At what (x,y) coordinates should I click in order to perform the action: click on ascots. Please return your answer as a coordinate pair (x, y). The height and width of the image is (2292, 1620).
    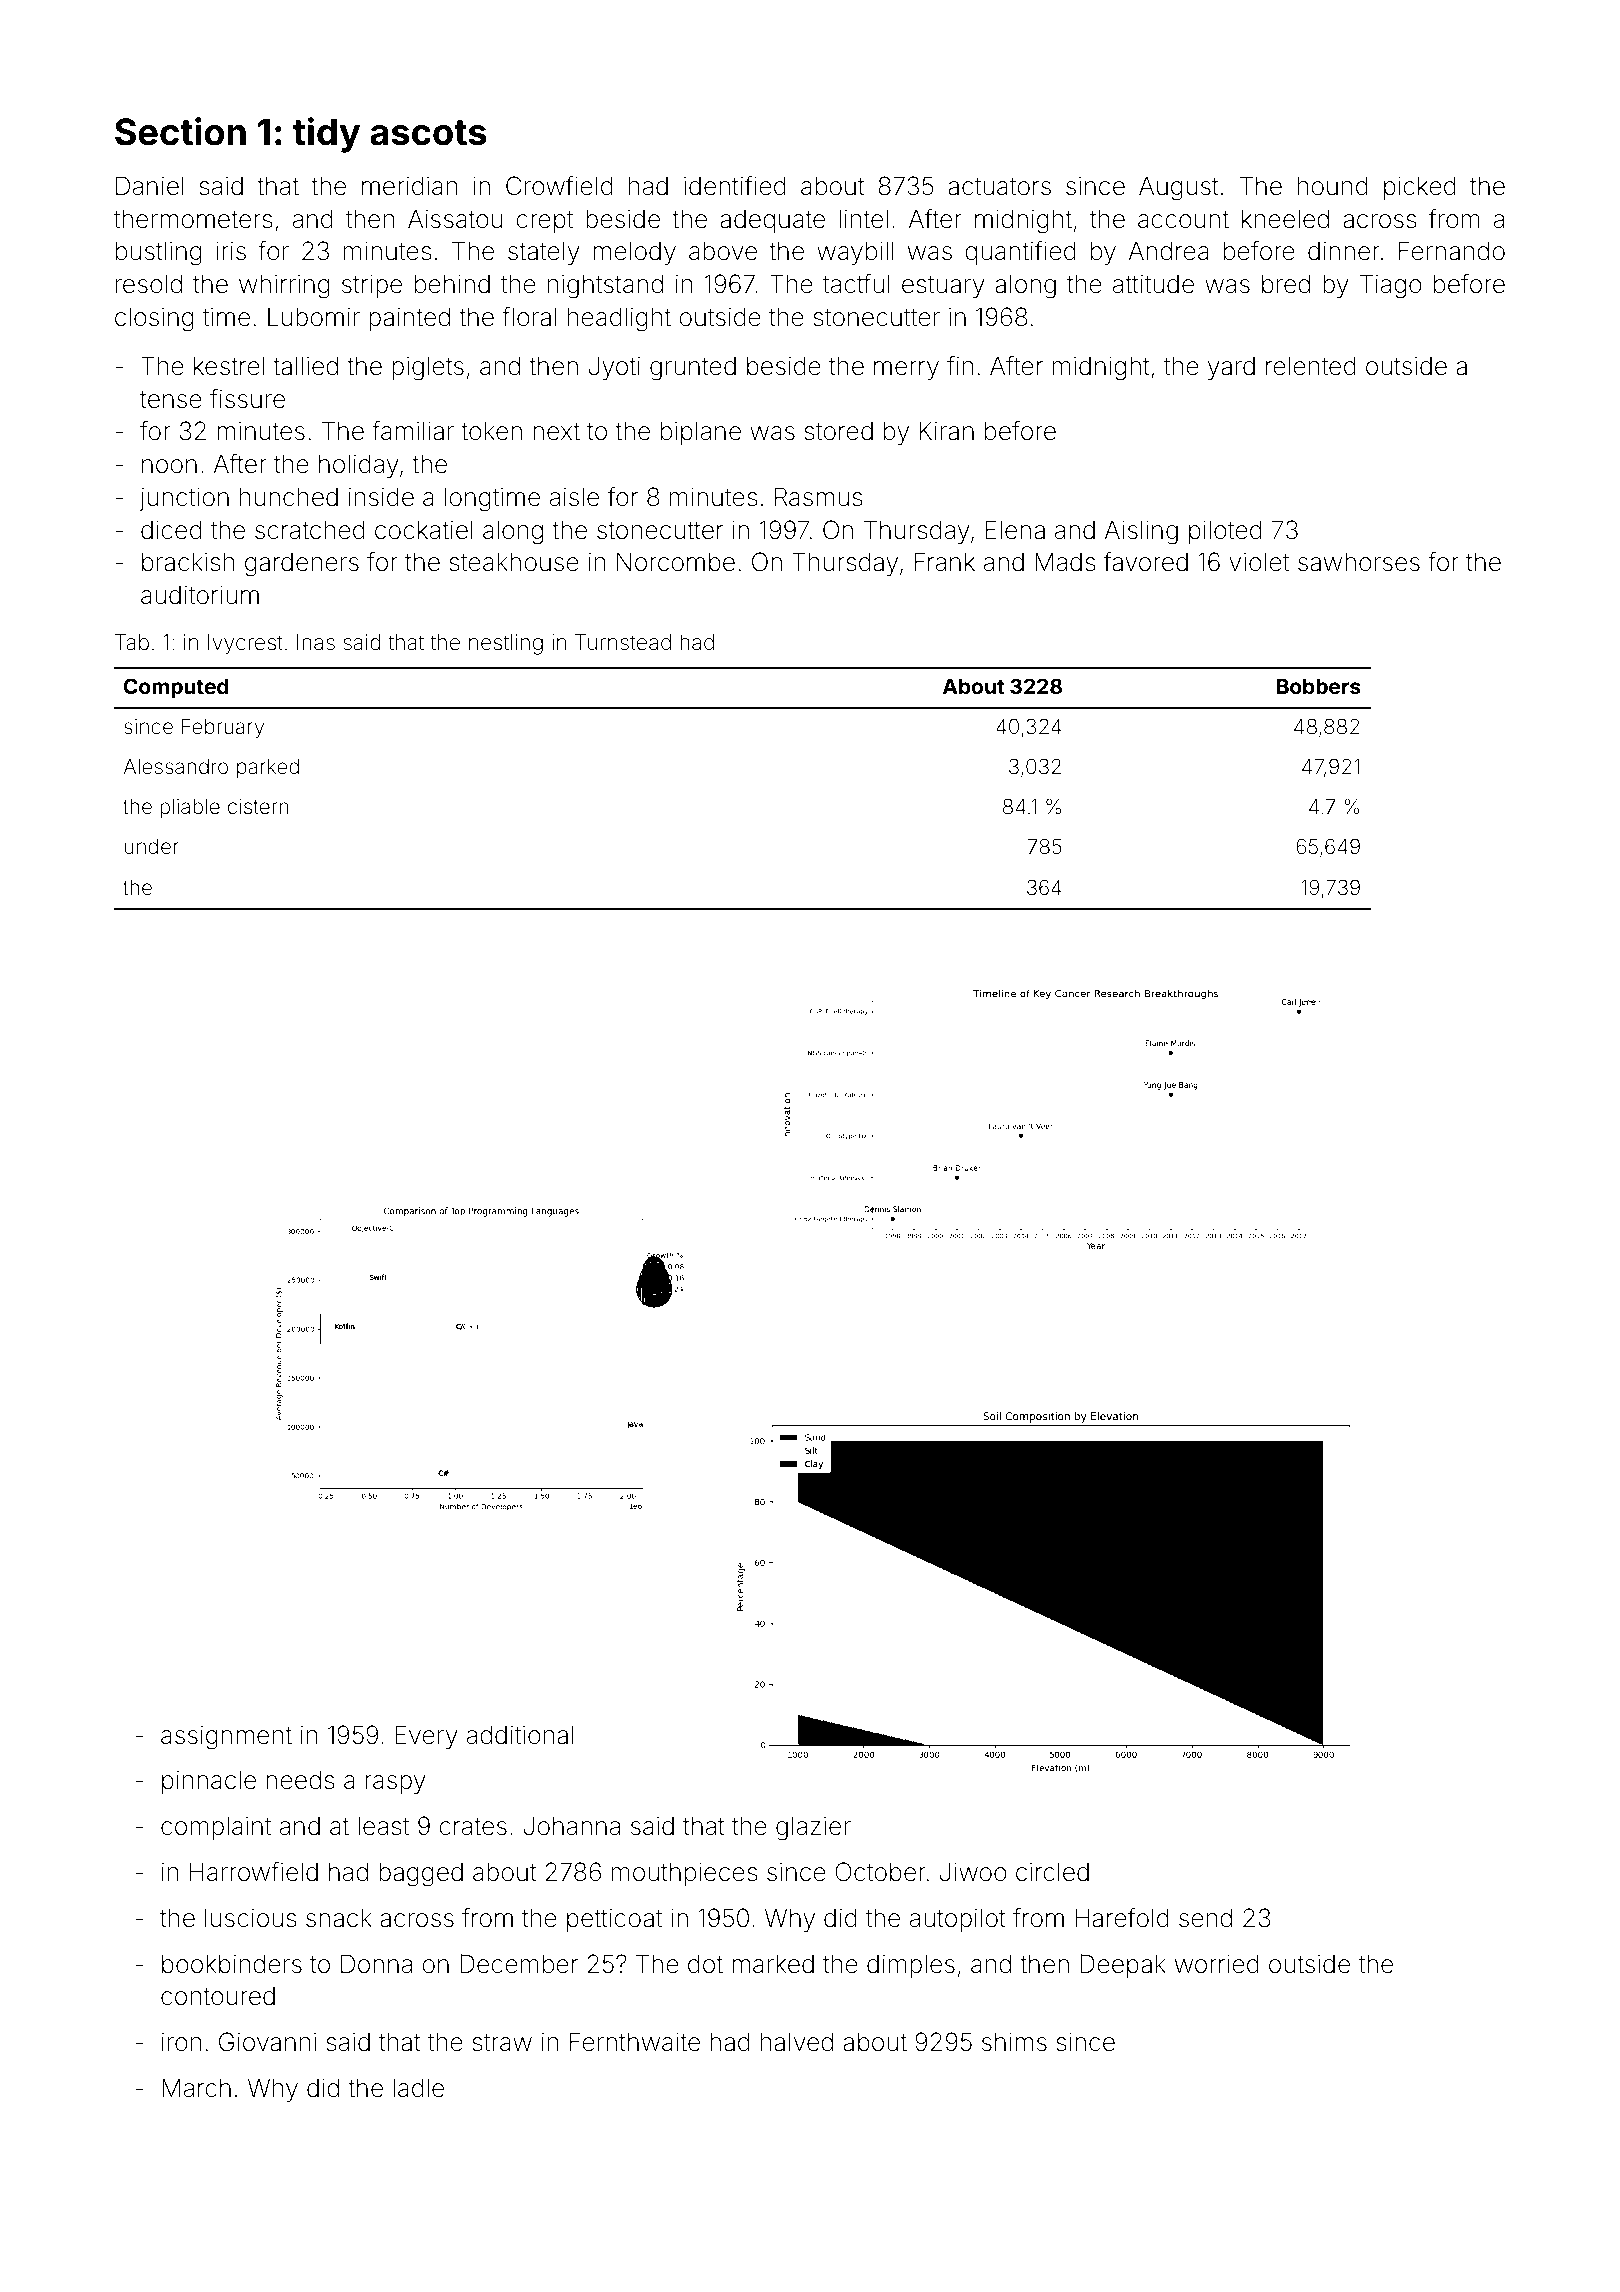
    Looking at the image, I should click on (428, 133).
